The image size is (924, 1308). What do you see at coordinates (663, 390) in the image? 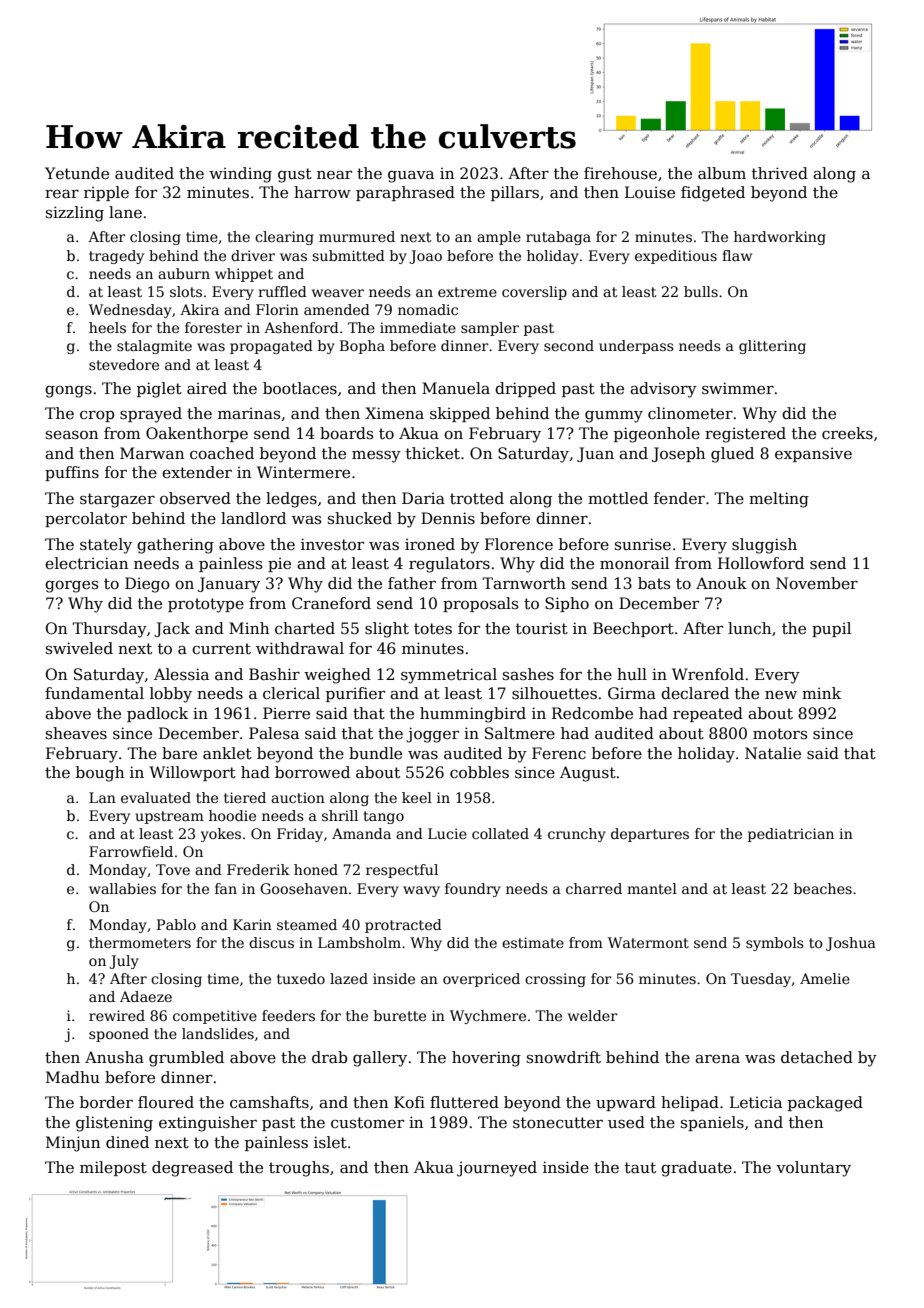
I see `advisory` at bounding box center [663, 390].
